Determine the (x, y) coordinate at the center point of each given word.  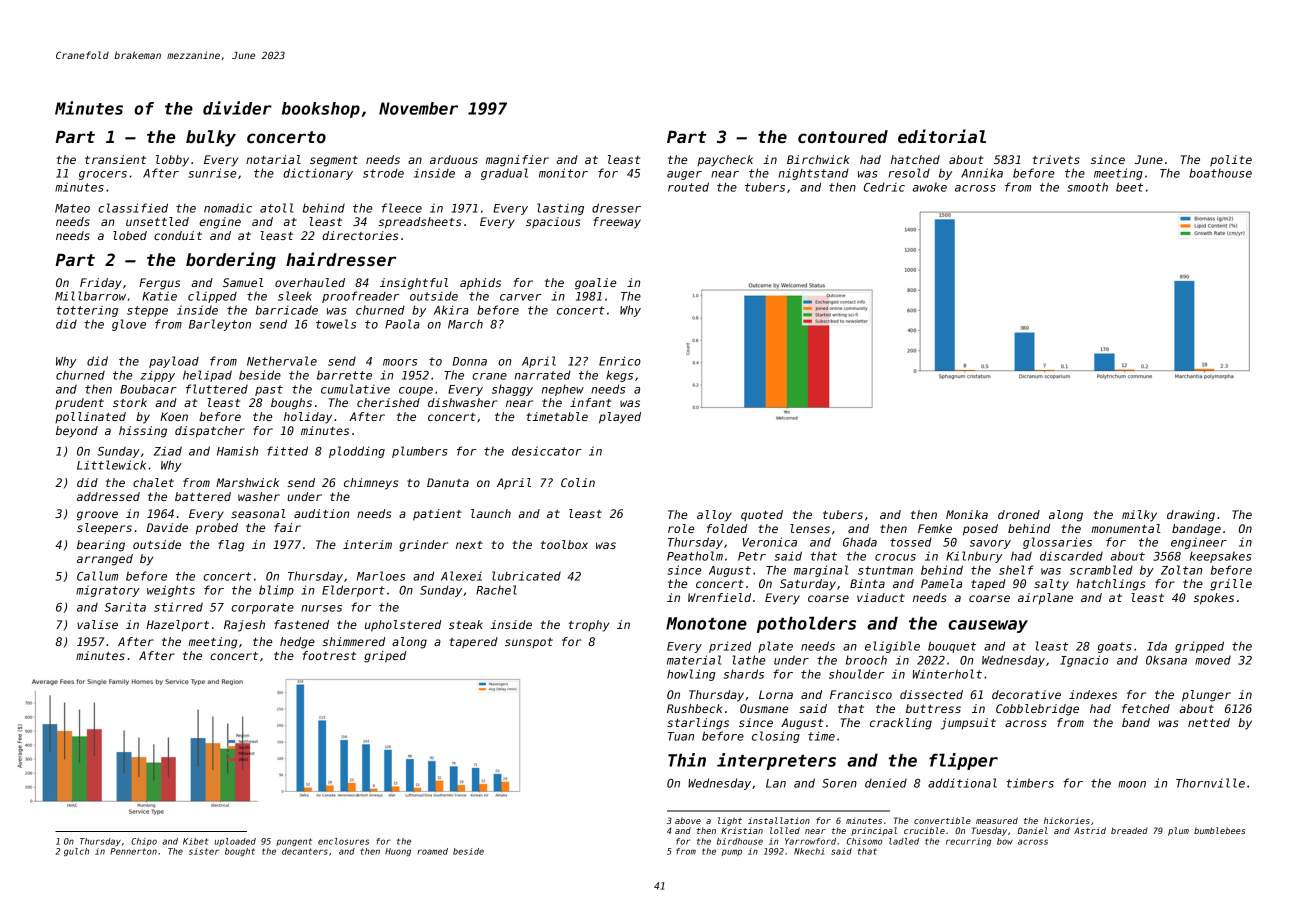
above (688, 820)
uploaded (235, 842)
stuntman (885, 570)
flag (231, 546)
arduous (454, 159)
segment (334, 161)
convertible (942, 820)
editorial (942, 136)
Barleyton (220, 325)
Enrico (620, 361)
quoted (762, 515)
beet (1129, 187)
